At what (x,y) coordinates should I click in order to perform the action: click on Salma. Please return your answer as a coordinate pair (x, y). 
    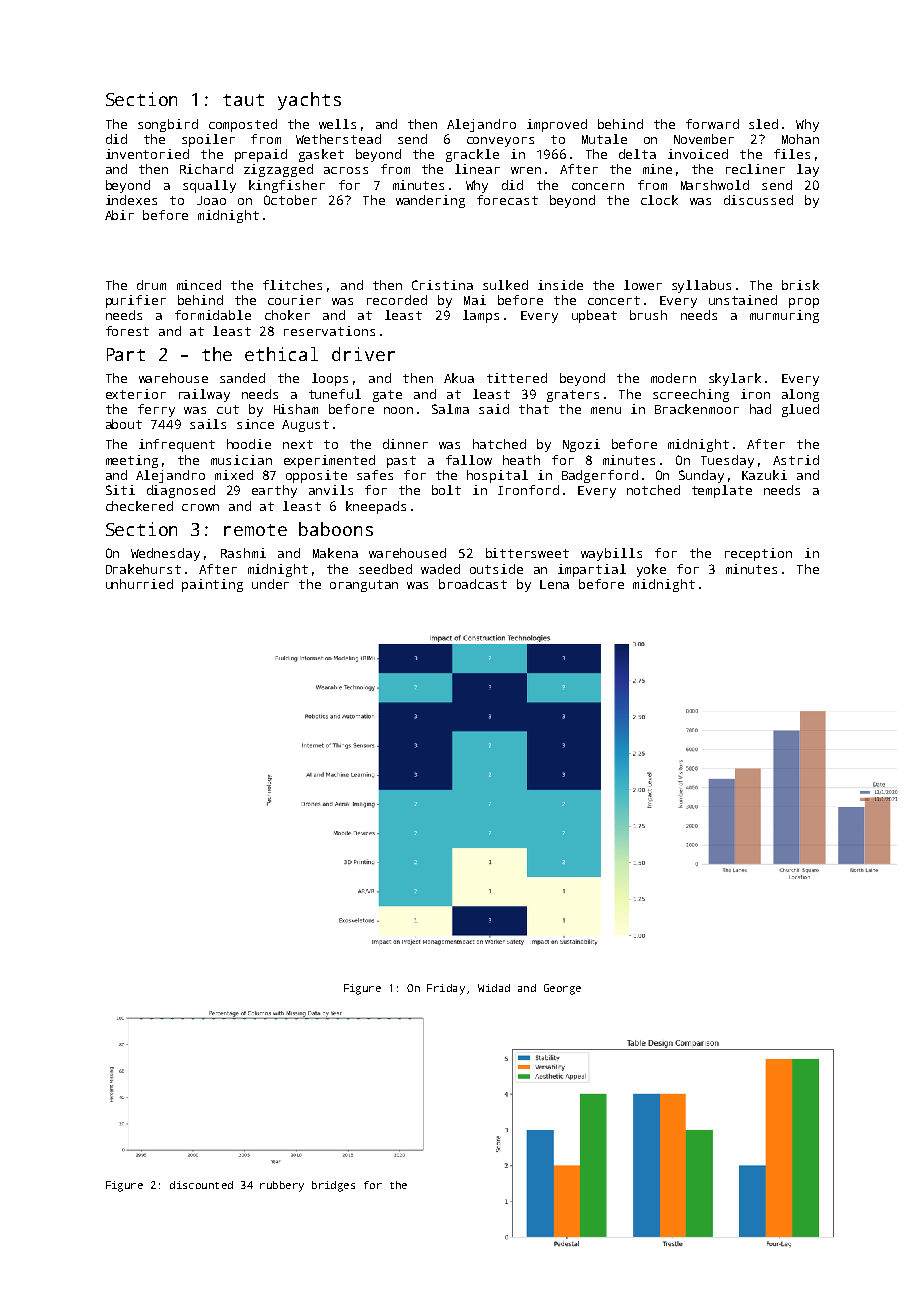
    Looking at the image, I should click on (450, 409).
